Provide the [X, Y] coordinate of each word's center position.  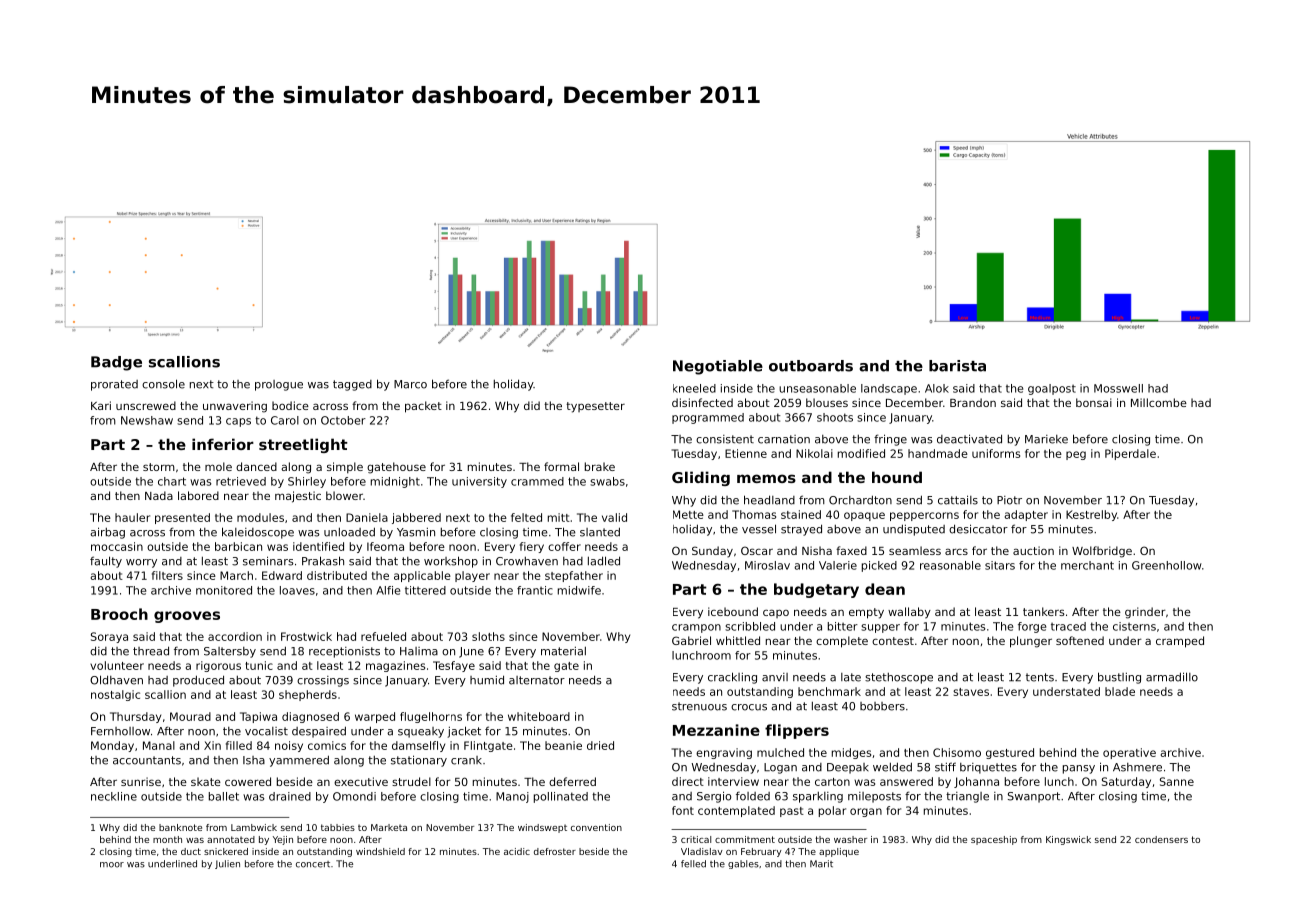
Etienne [746, 453]
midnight [395, 482]
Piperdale [1130, 454]
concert [313, 864]
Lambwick [254, 827]
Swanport [1034, 797]
